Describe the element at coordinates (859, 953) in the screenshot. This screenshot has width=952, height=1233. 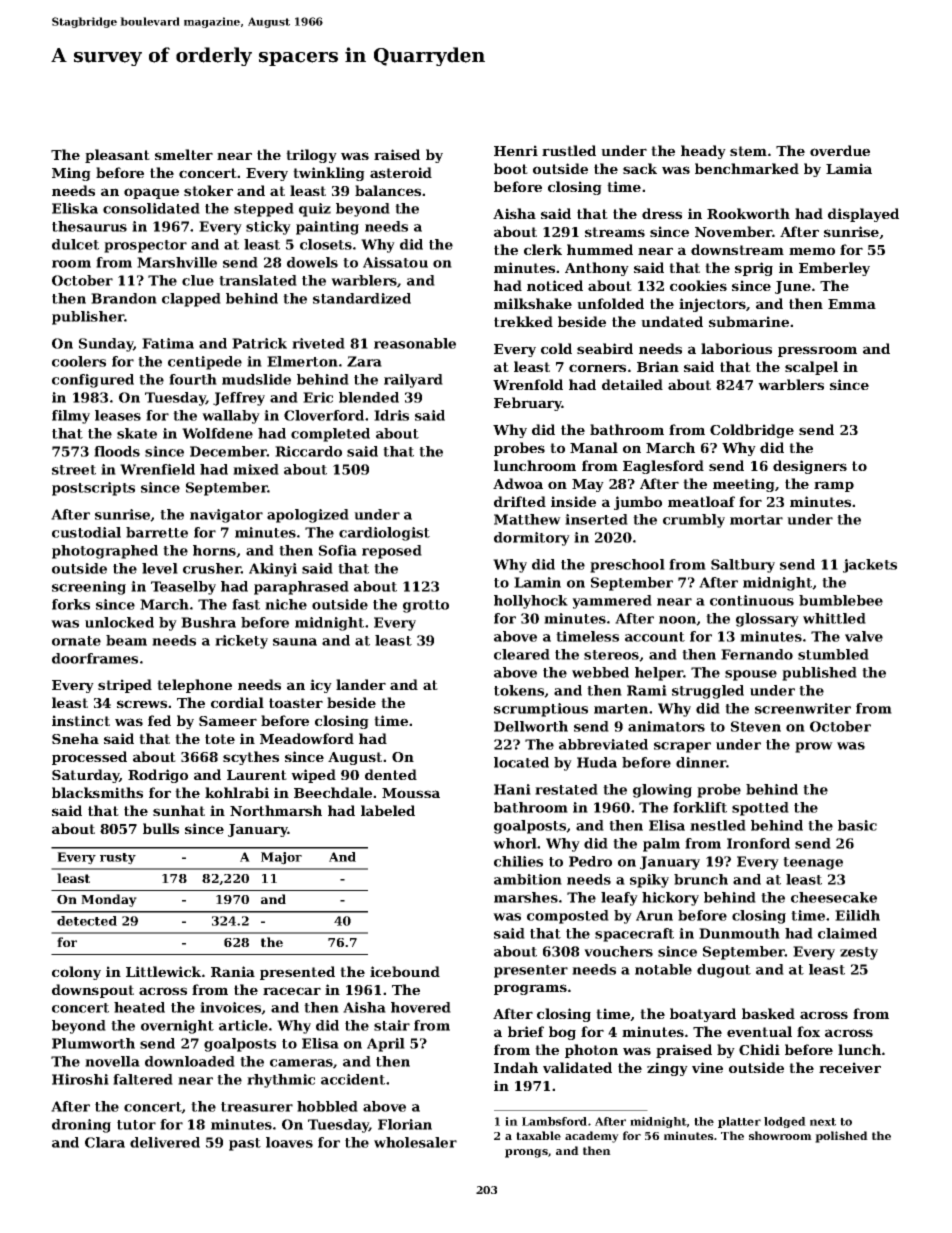
I see `zesty` at that location.
